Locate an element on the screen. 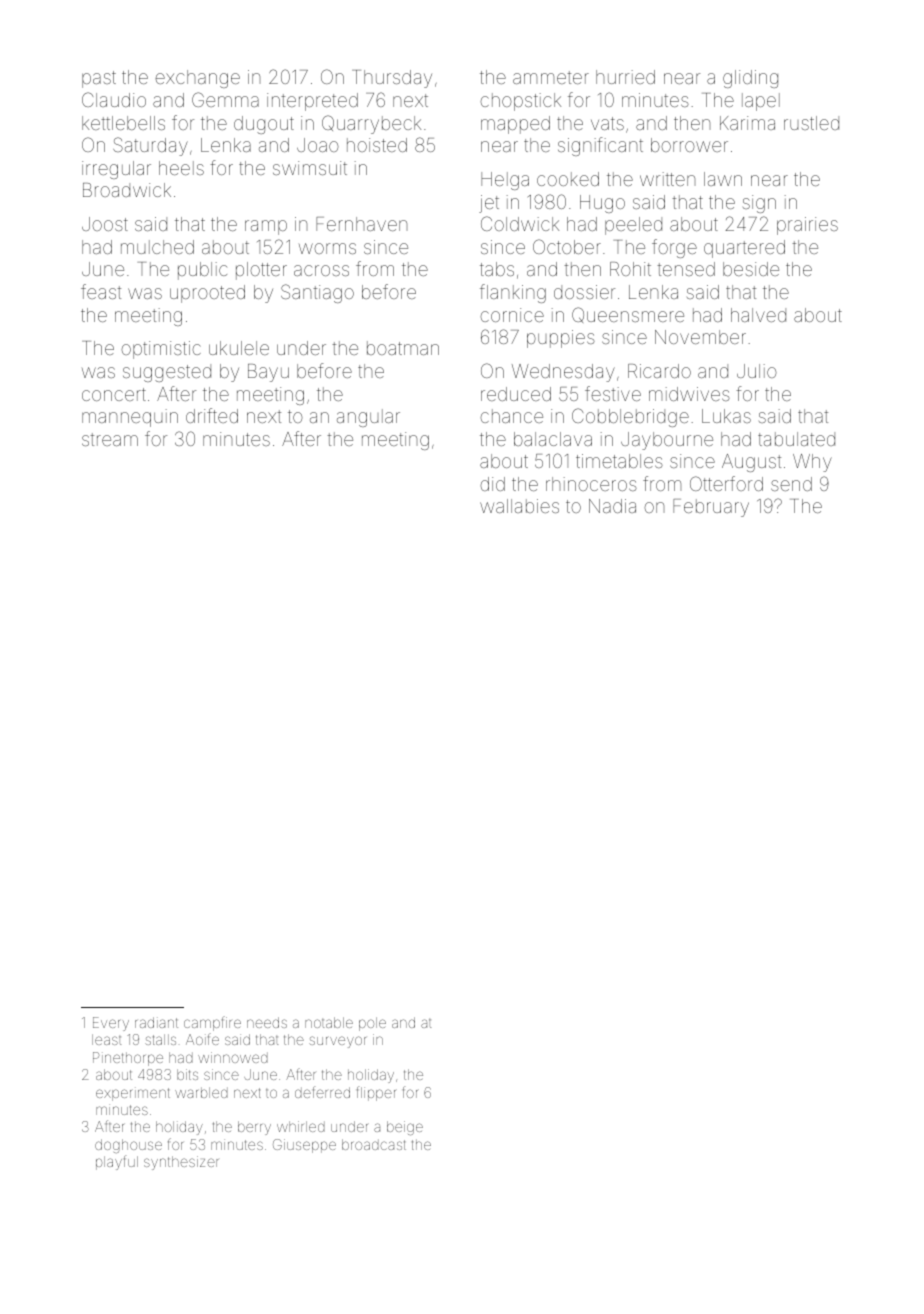 The image size is (924, 1314). wallabies is located at coordinates (519, 506).
